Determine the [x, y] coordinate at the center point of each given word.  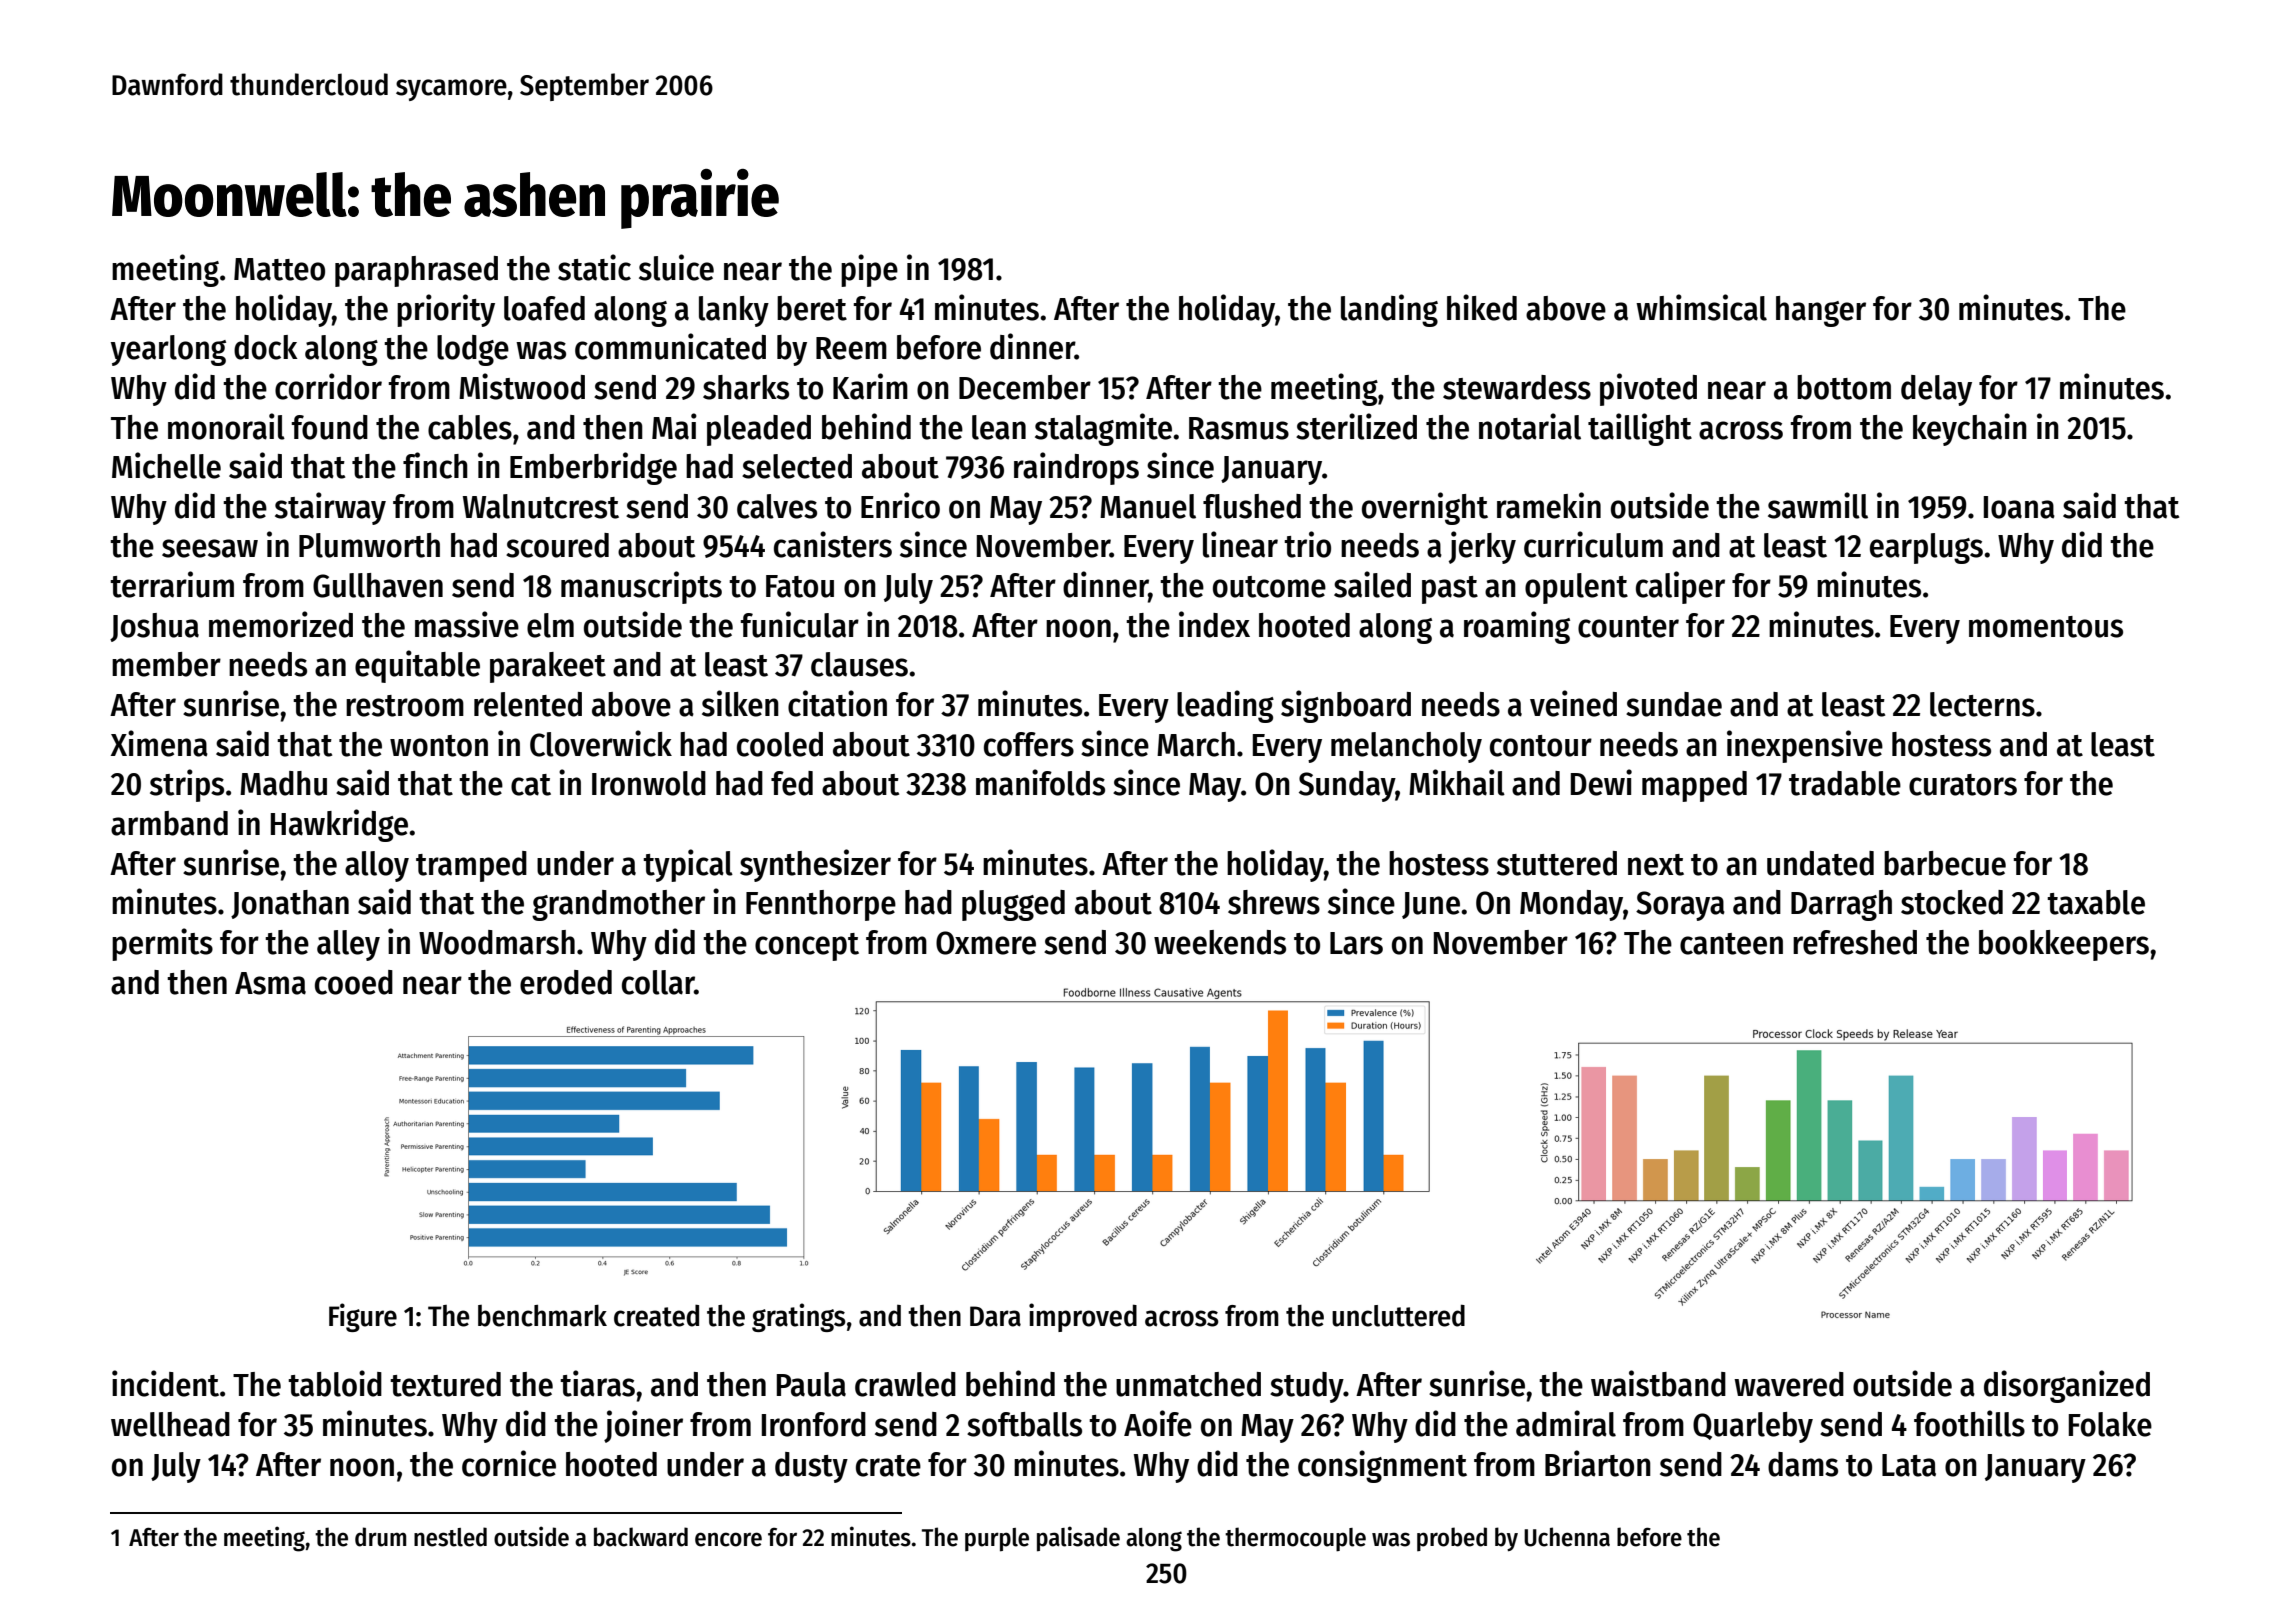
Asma [270, 983]
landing [1389, 310]
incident [165, 1383]
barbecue [1945, 863]
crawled [905, 1384]
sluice [676, 267]
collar [658, 982]
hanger [1821, 311]
